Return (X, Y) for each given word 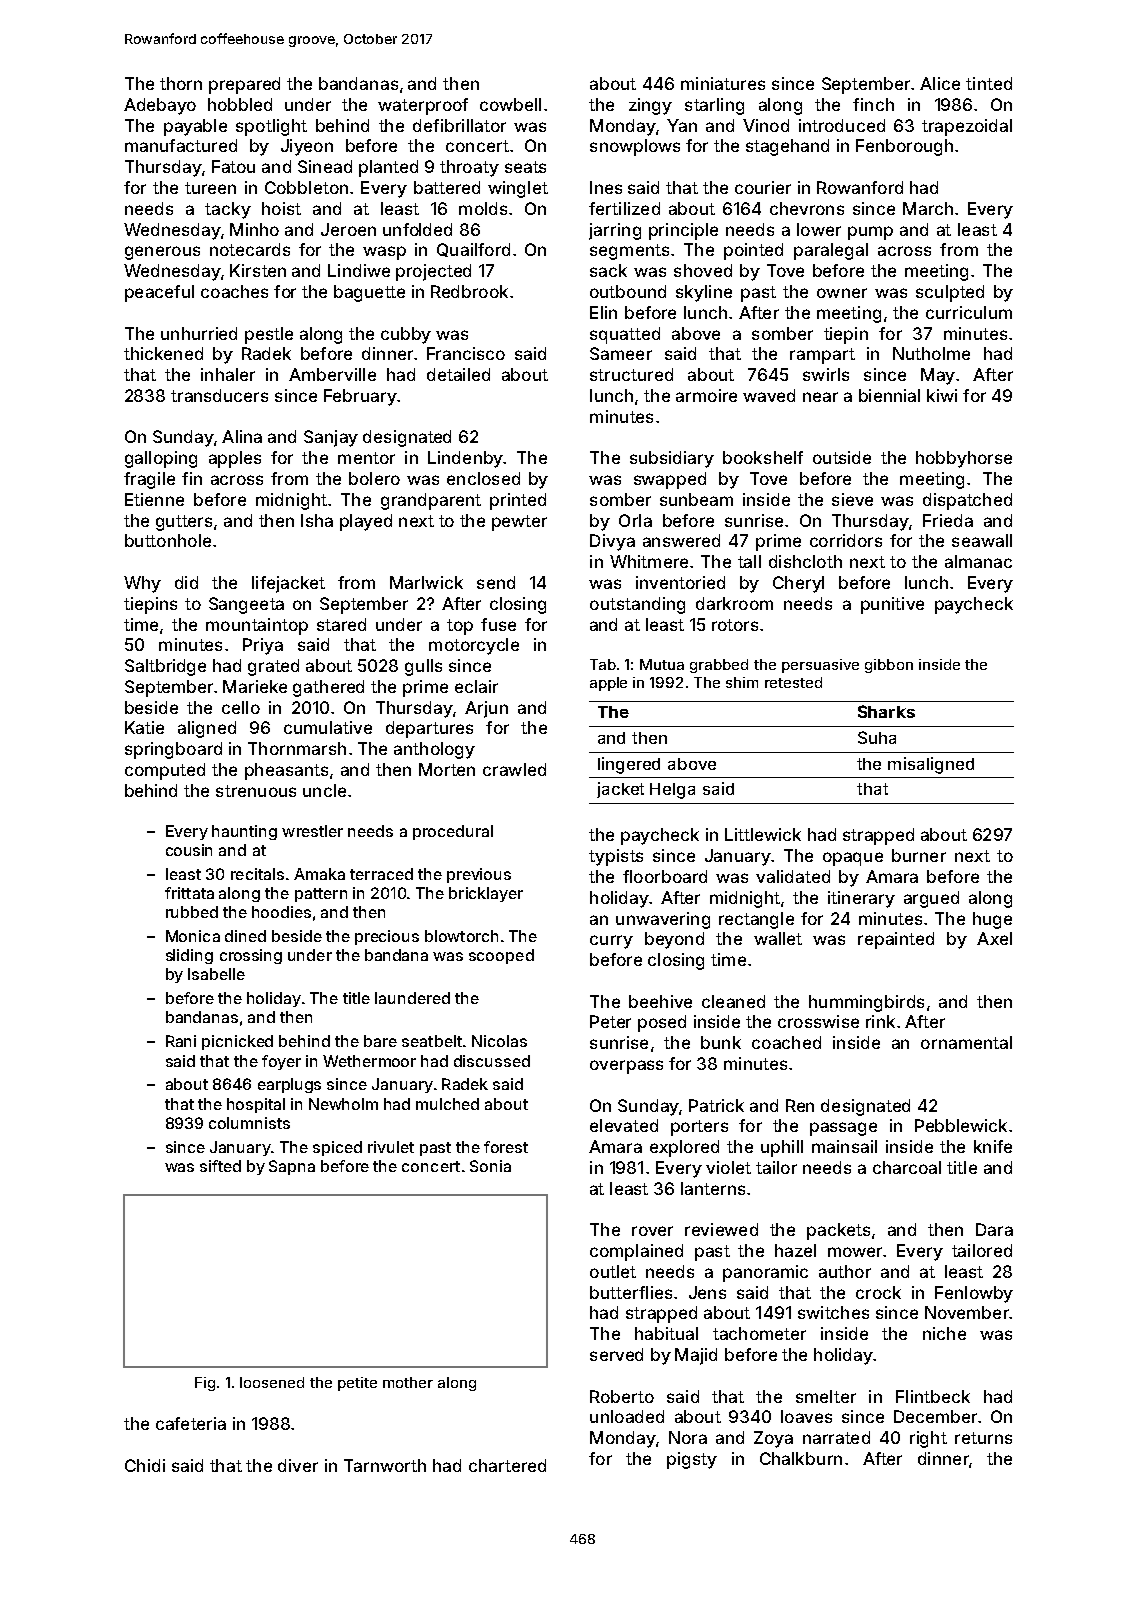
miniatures (723, 83)
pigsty (692, 1460)
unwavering (663, 920)
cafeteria (191, 1423)
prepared (244, 85)
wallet (778, 938)
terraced (381, 874)
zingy (650, 106)
